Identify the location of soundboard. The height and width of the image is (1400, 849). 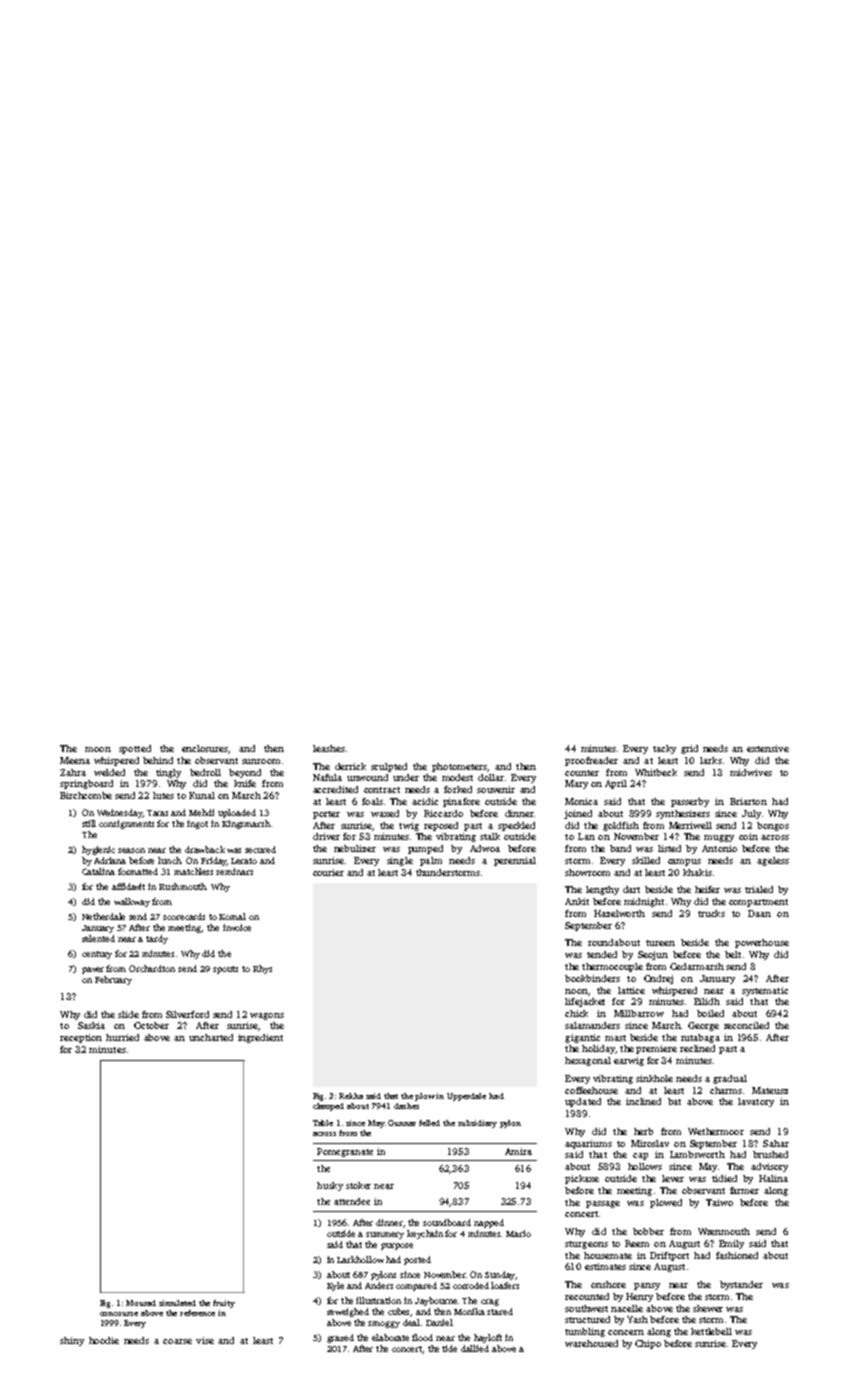
(447, 1222).
